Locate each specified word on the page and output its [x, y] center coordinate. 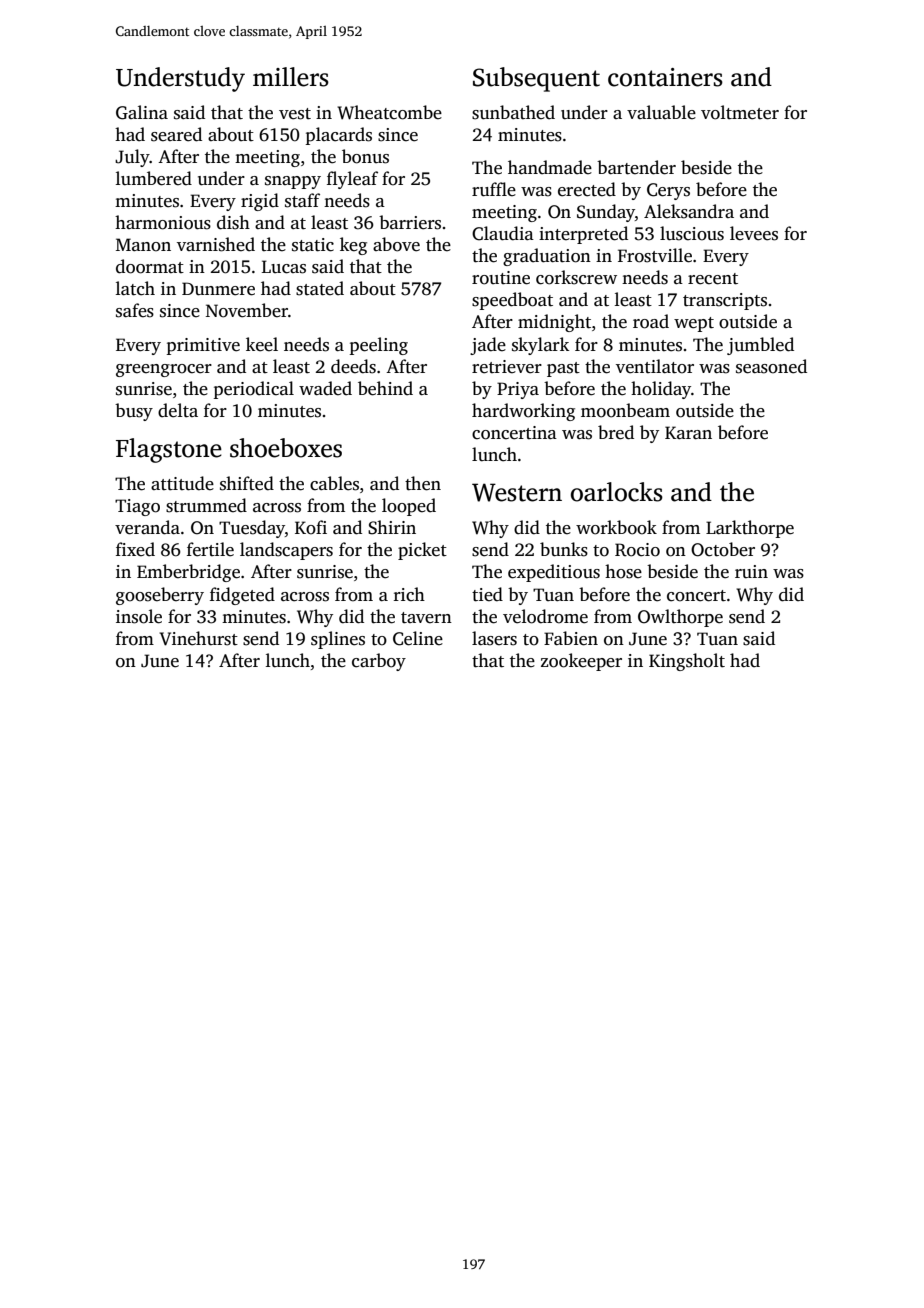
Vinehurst [198, 638]
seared [176, 134]
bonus [365, 156]
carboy [379, 662]
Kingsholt [687, 662]
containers [665, 77]
